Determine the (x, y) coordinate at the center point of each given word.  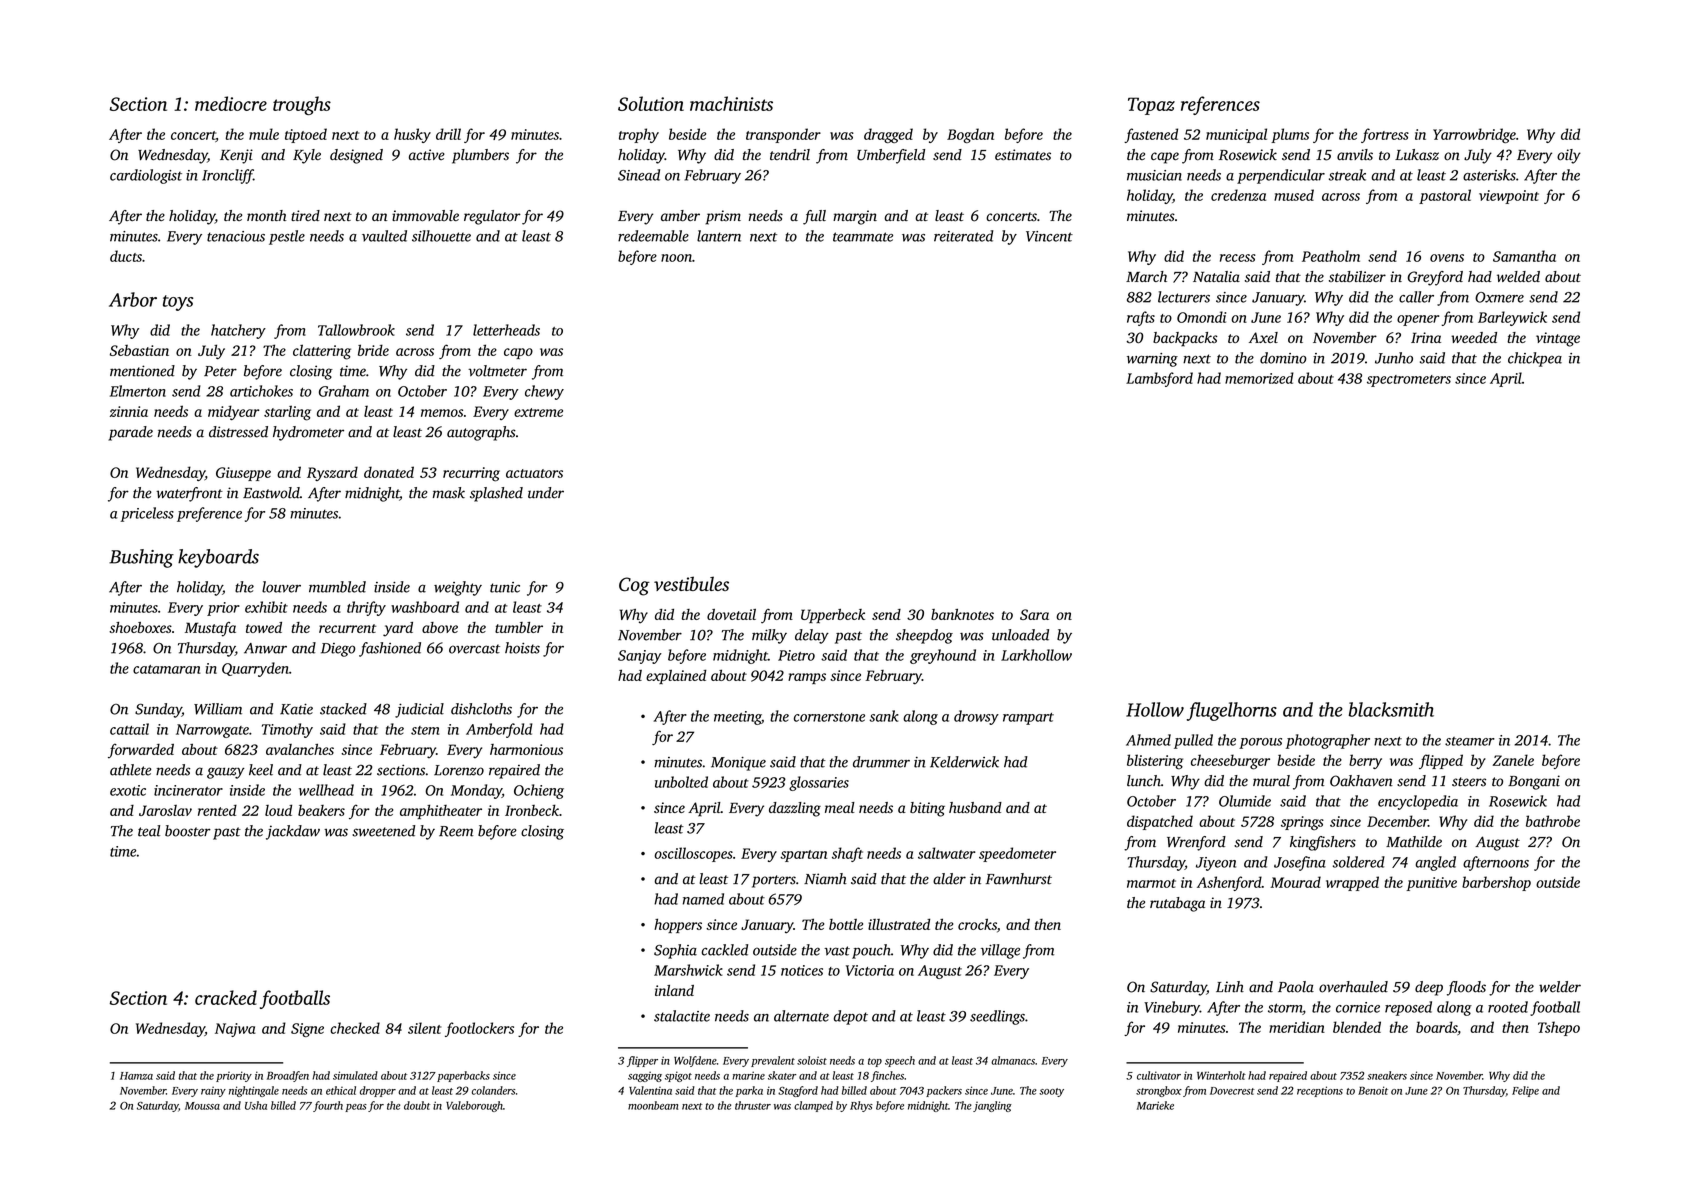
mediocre (231, 103)
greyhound (943, 656)
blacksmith (1391, 709)
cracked (226, 997)
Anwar (265, 648)
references (1220, 105)
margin (855, 217)
